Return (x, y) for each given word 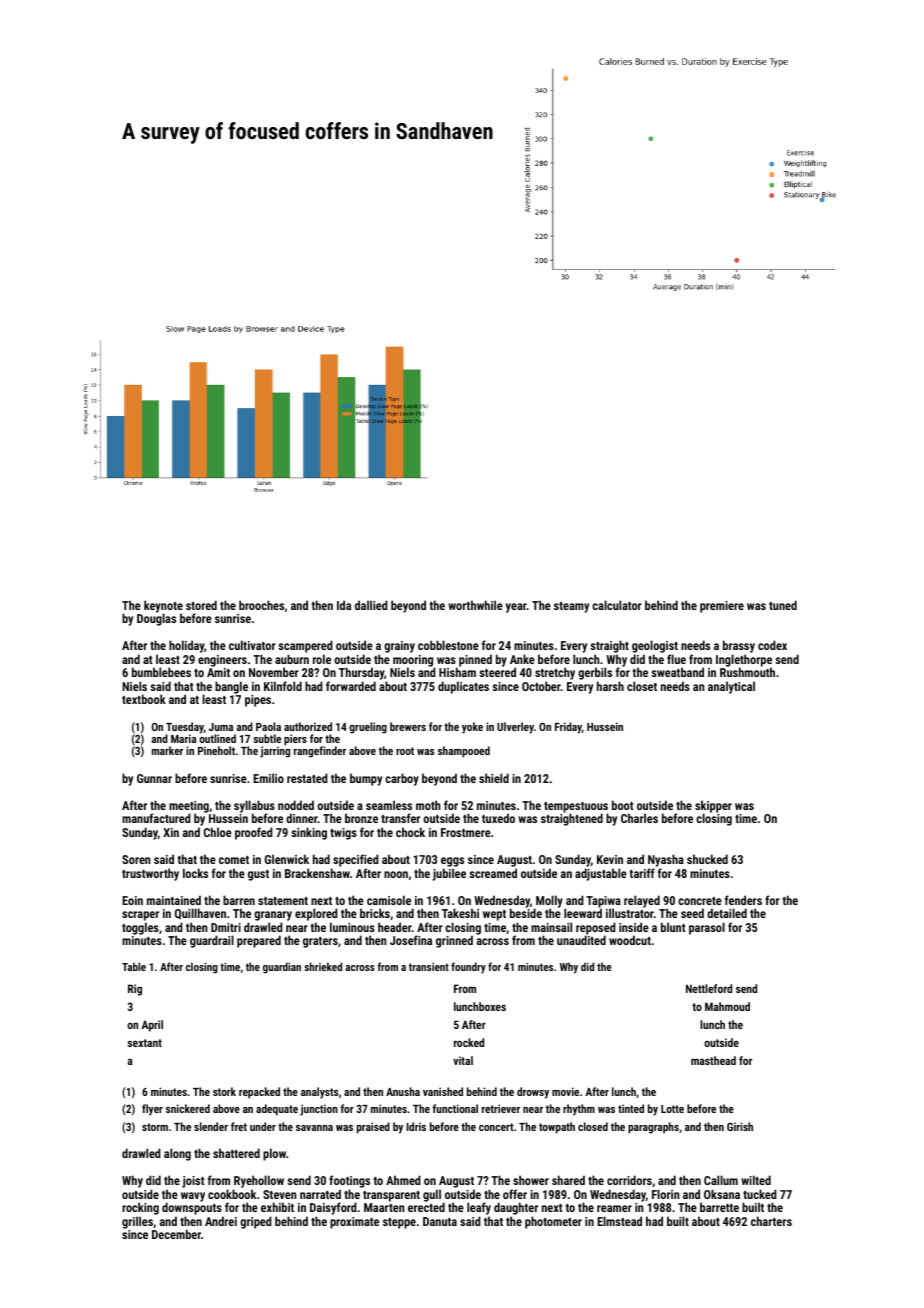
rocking (140, 1208)
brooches (261, 605)
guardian (282, 968)
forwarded (351, 686)
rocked (469, 1042)
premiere (722, 607)
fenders (743, 900)
